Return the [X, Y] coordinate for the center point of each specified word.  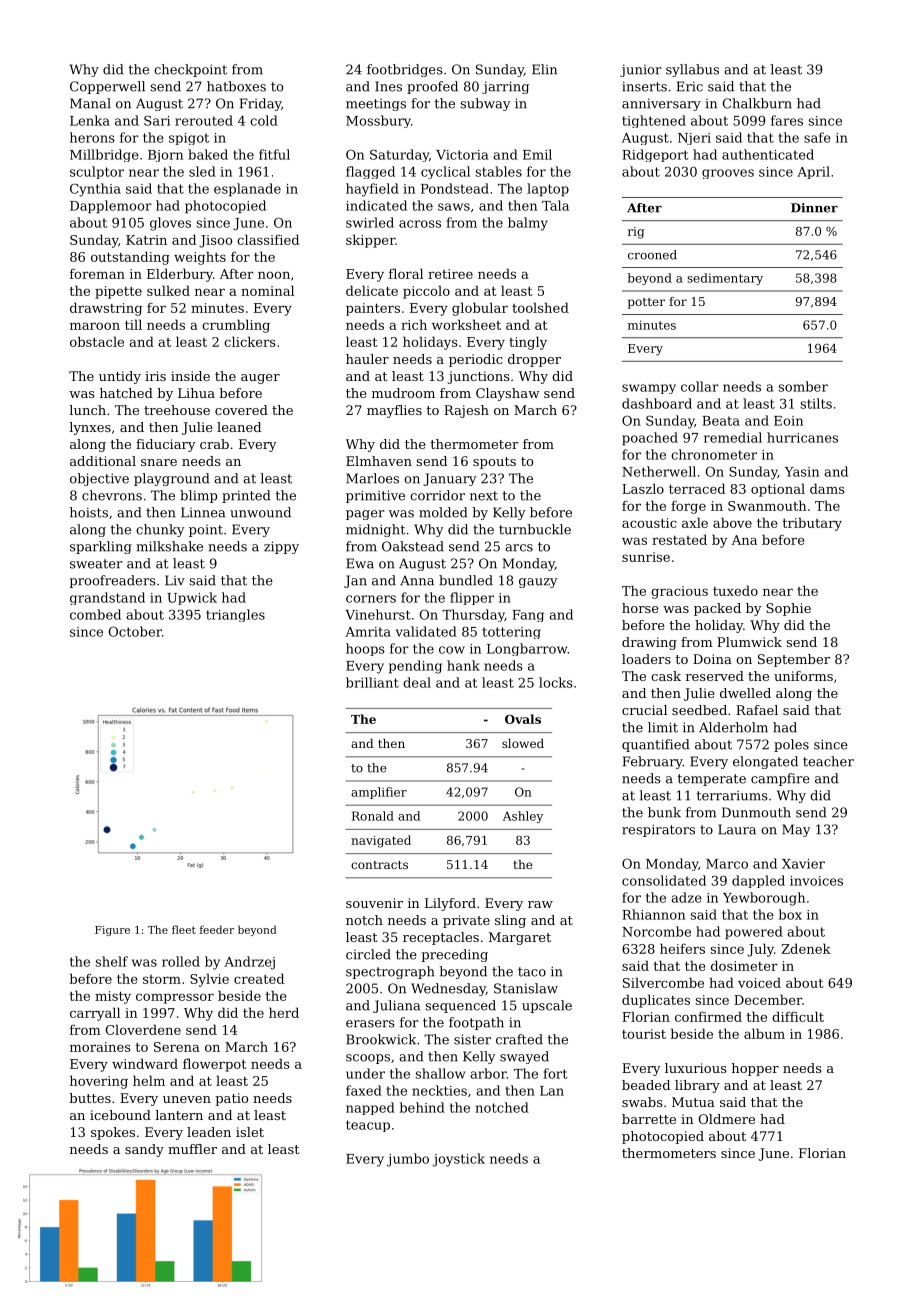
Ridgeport [655, 155]
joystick [458, 1160]
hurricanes [802, 437]
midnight [375, 530]
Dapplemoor [111, 207]
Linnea [203, 512]
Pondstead [455, 188]
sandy [144, 1150]
